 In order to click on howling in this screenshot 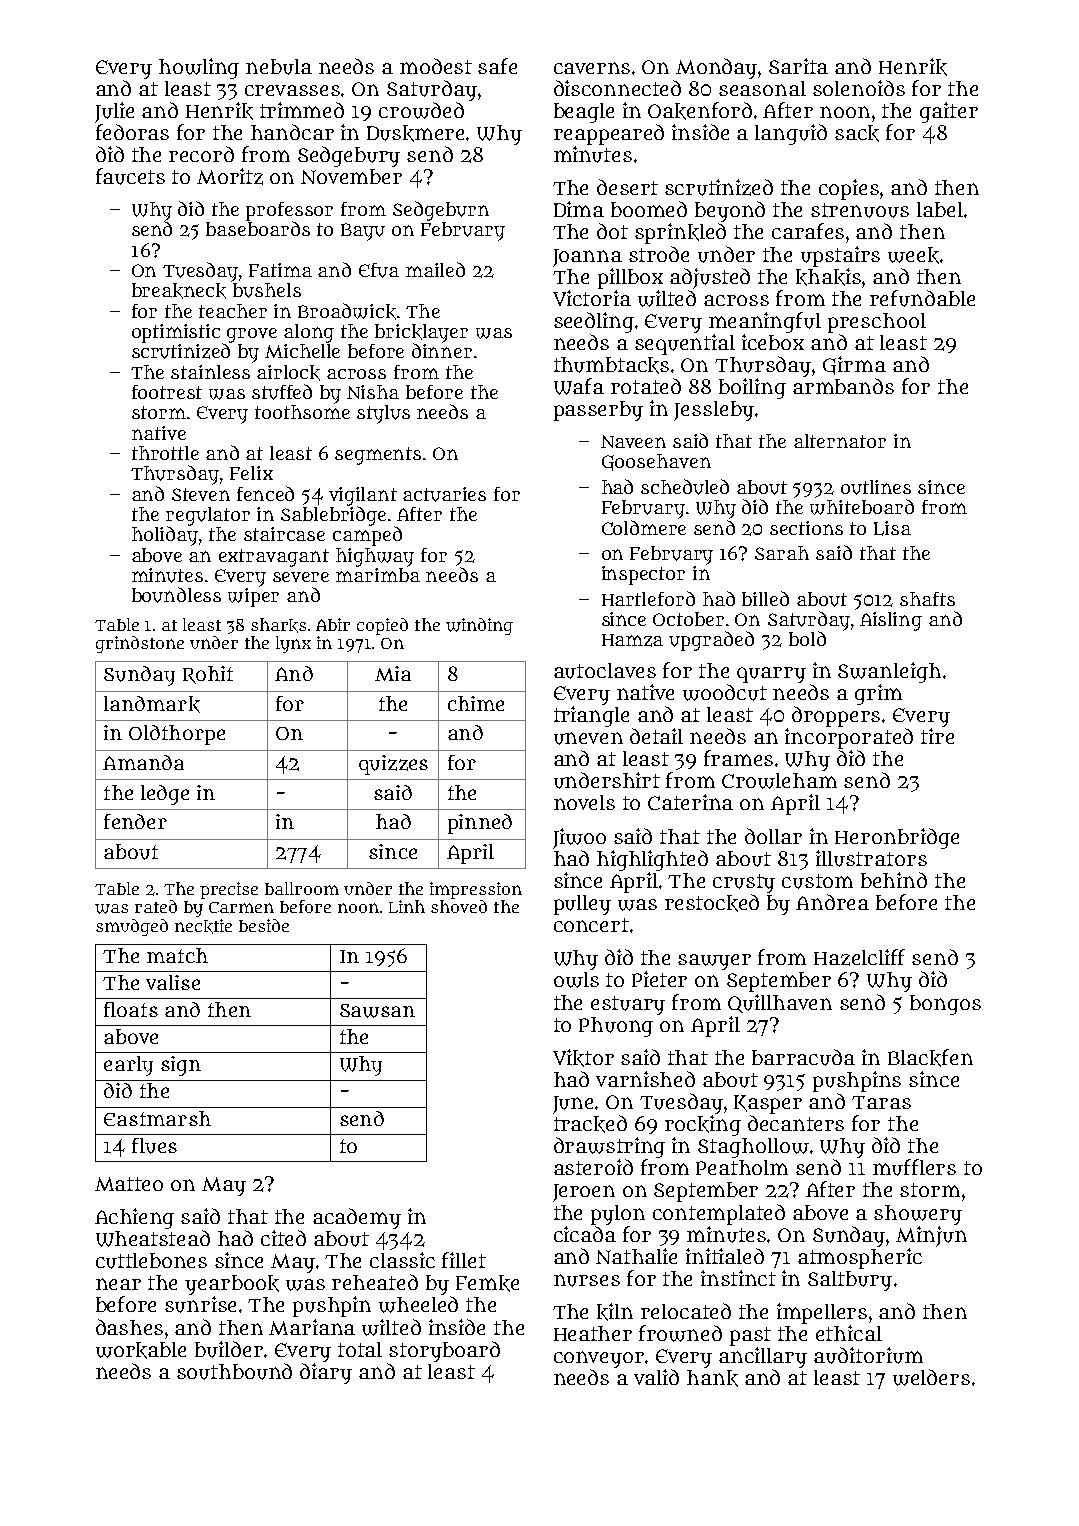, I will do `click(199, 68)`.
